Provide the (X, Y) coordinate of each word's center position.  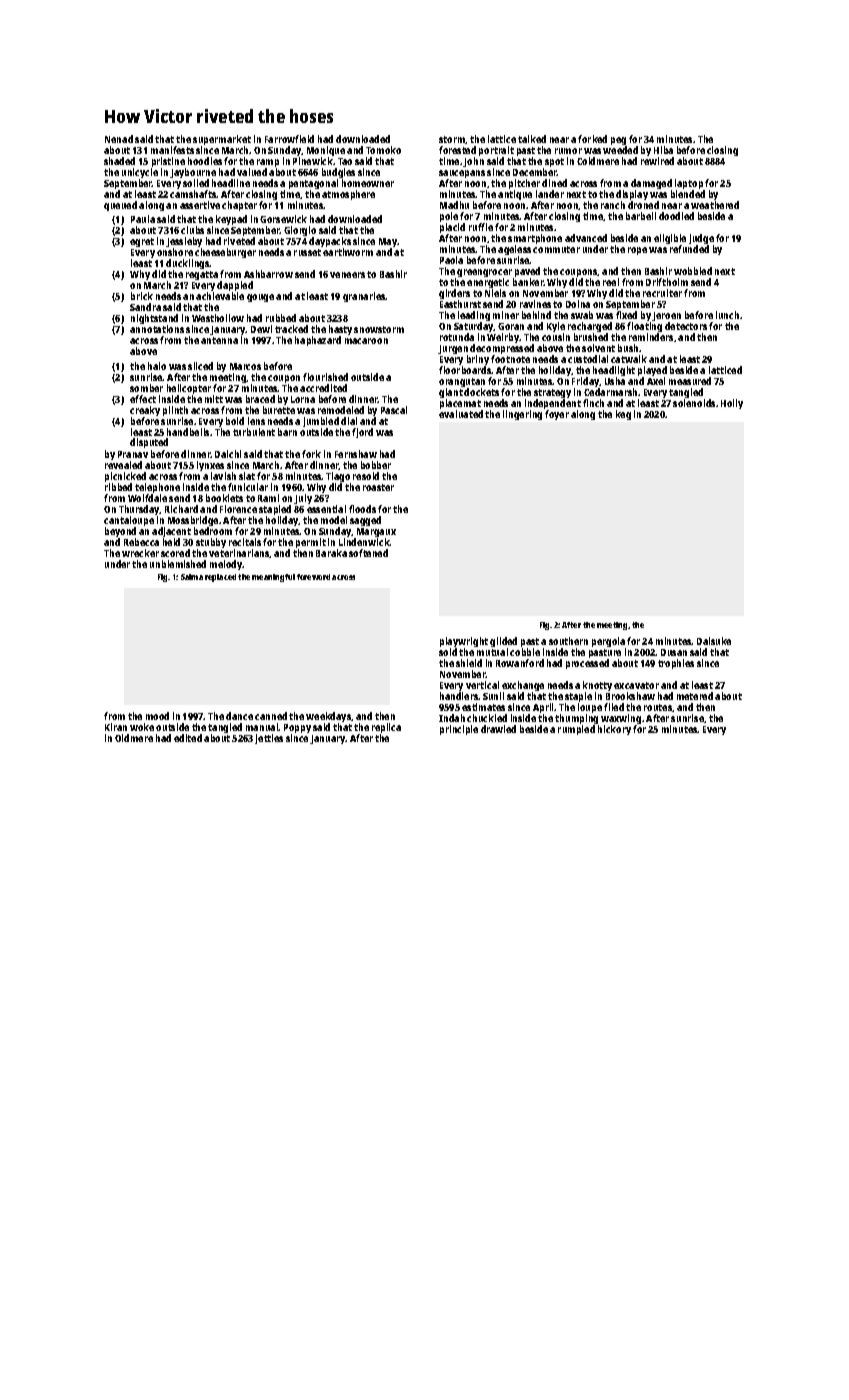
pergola (609, 643)
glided (503, 643)
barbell (641, 216)
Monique (326, 152)
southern (568, 641)
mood (157, 716)
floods (362, 509)
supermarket (222, 141)
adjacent (171, 532)
